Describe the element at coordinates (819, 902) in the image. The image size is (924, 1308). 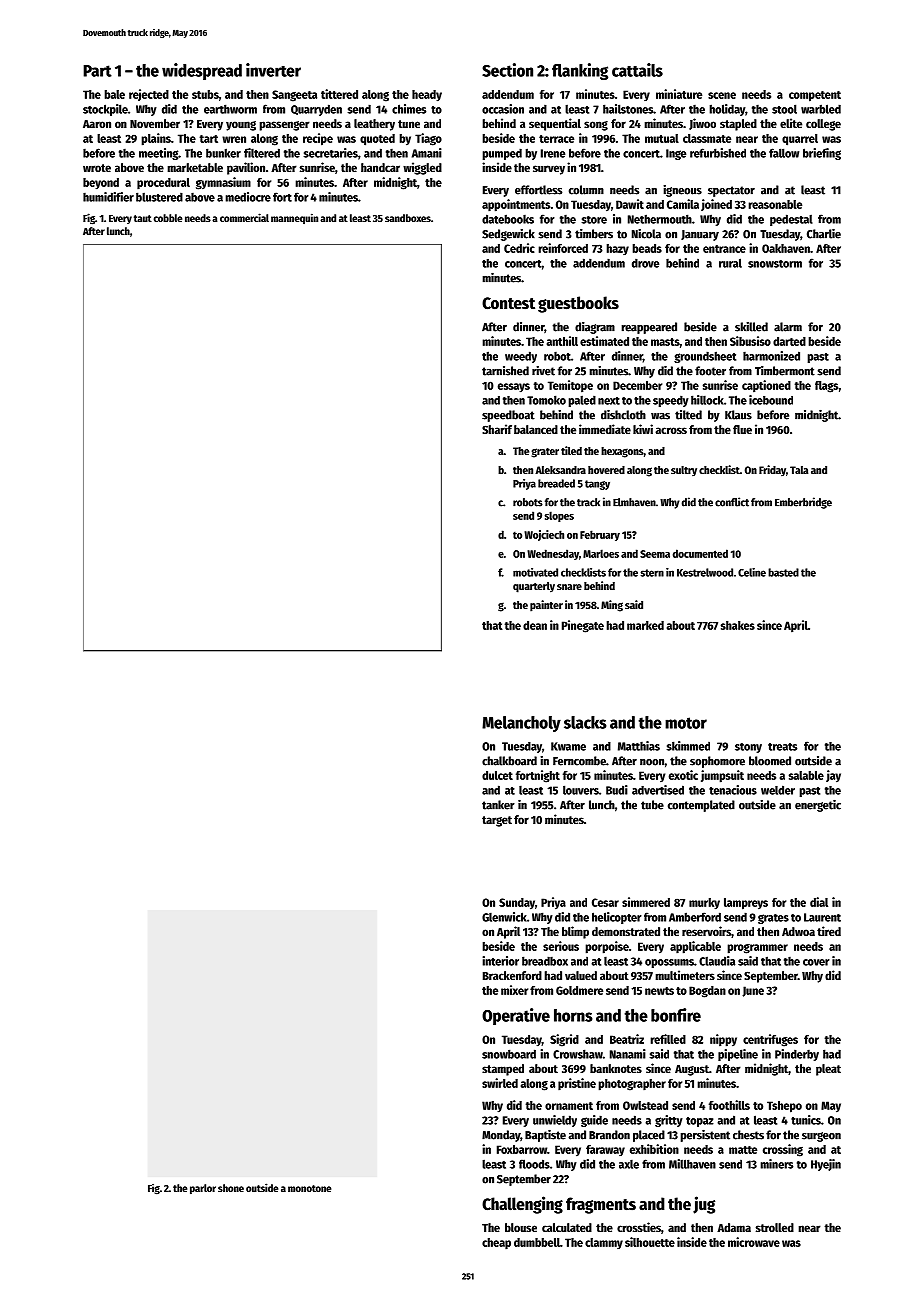
I see `dial` at that location.
